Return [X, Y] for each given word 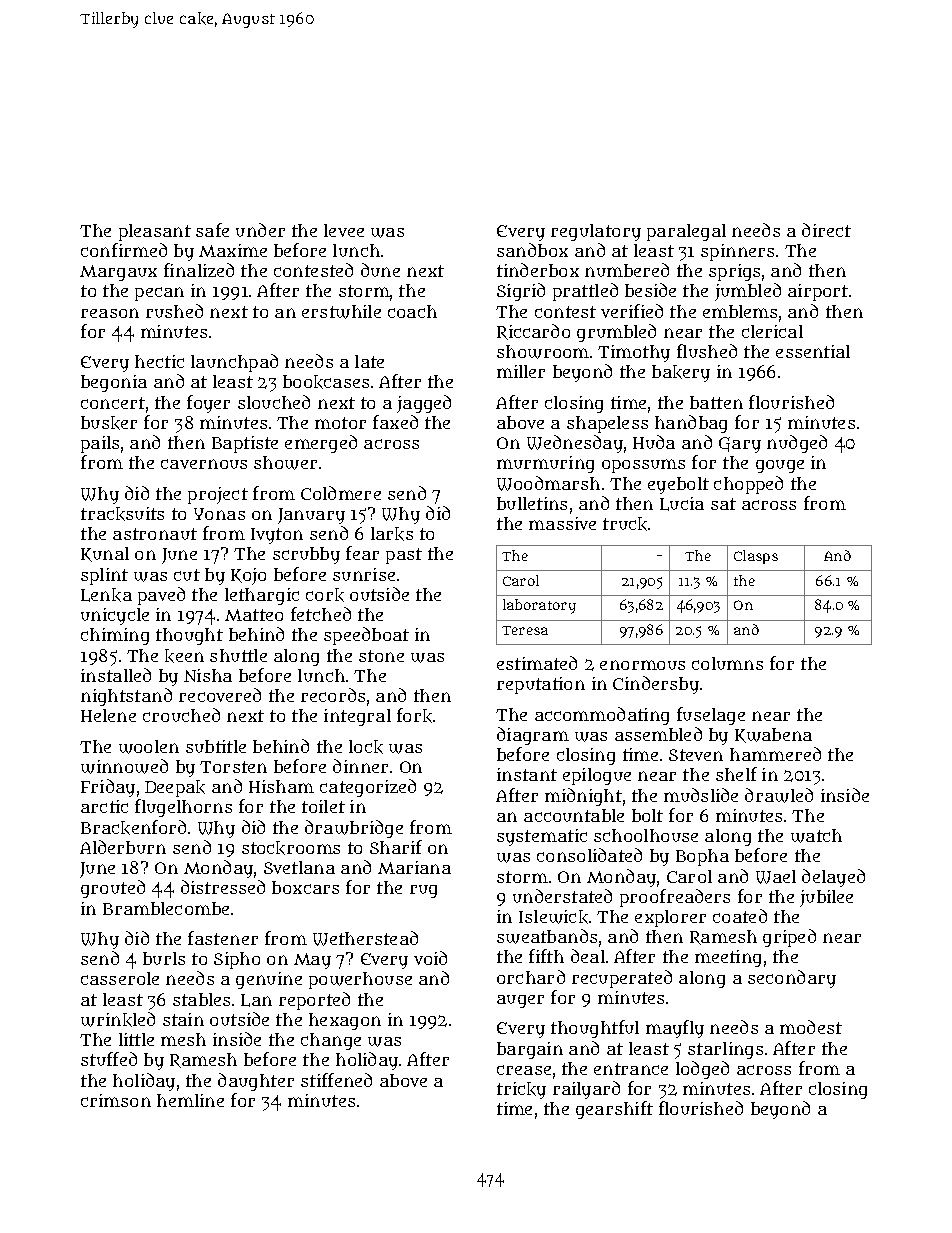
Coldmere [341, 493]
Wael [776, 877]
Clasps [756, 557]
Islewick [553, 917]
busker [109, 423]
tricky [521, 1090]
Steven [696, 755]
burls [164, 958]
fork [414, 715]
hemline [190, 1100]
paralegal [686, 232]
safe [212, 230]
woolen [149, 747]
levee [344, 230]
